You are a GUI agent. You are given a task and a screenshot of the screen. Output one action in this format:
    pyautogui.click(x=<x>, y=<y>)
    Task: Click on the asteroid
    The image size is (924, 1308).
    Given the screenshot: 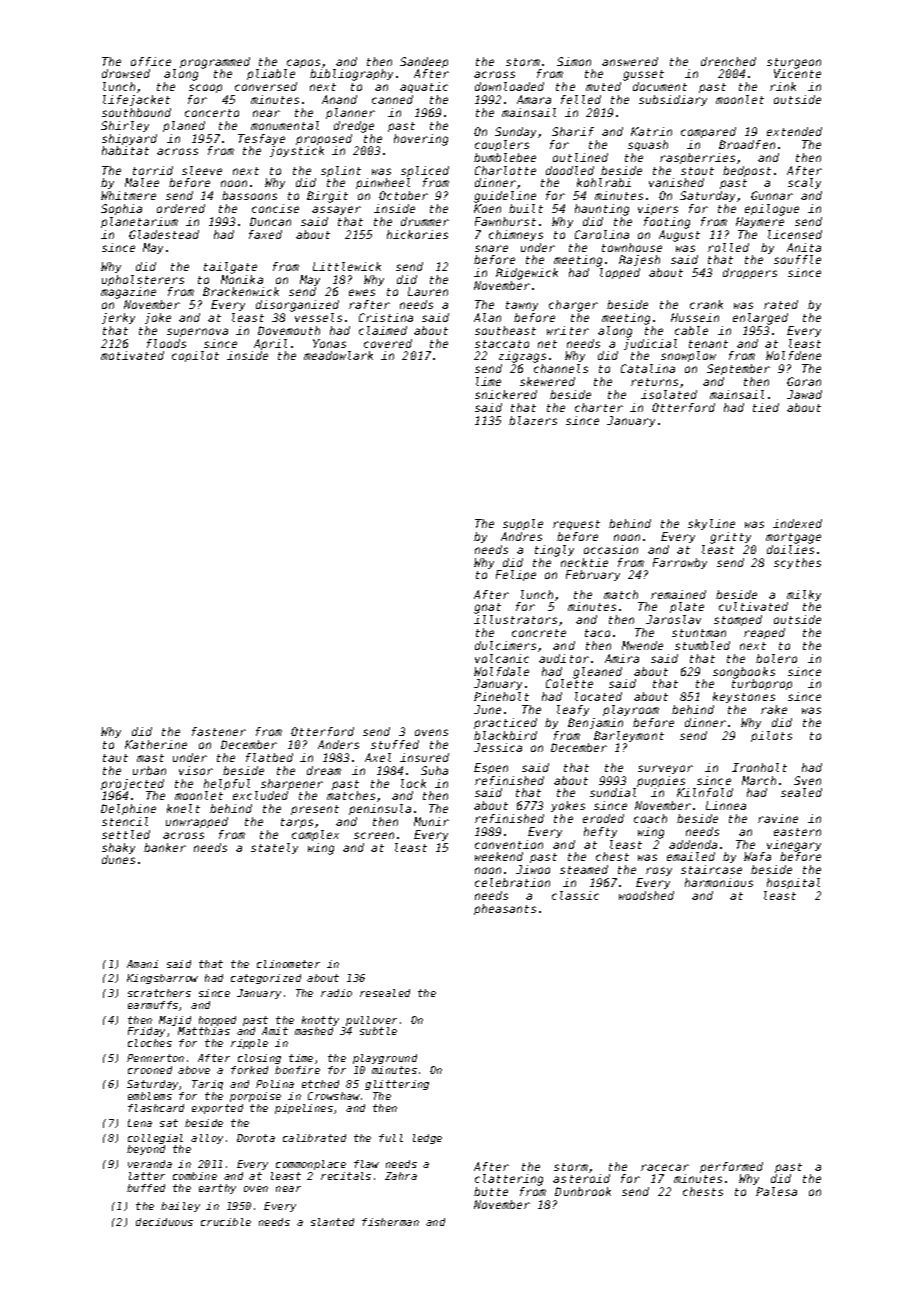 What is the action you would take?
    pyautogui.click(x=581, y=1178)
